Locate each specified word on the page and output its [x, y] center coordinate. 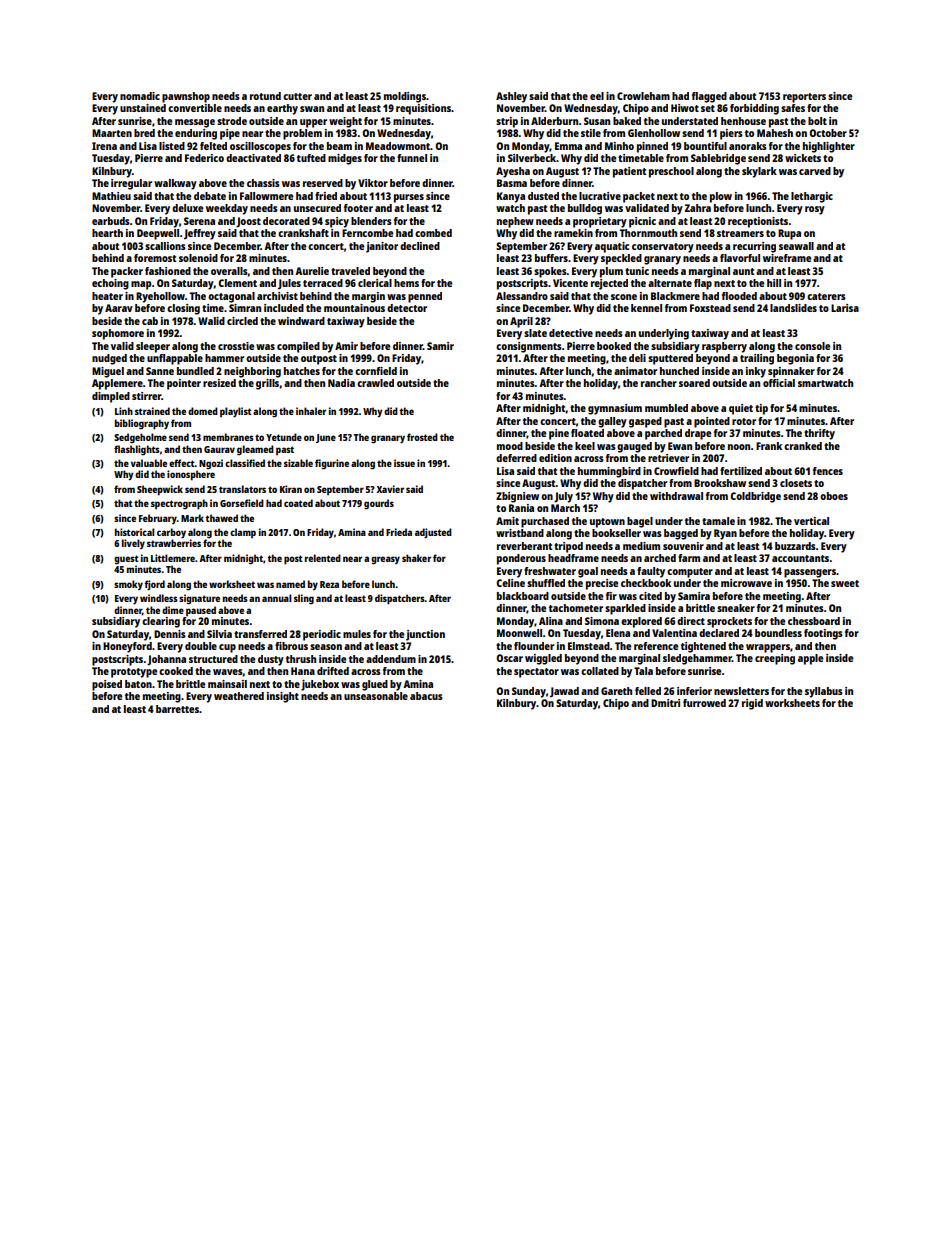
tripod [568, 547]
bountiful [705, 146]
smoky [128, 585]
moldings [405, 97]
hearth [107, 233]
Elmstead [589, 646]
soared [694, 383]
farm [689, 558]
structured [213, 659]
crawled [375, 383]
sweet [845, 583]
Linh [124, 411]
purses [409, 198]
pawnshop [186, 97]
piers [731, 134]
